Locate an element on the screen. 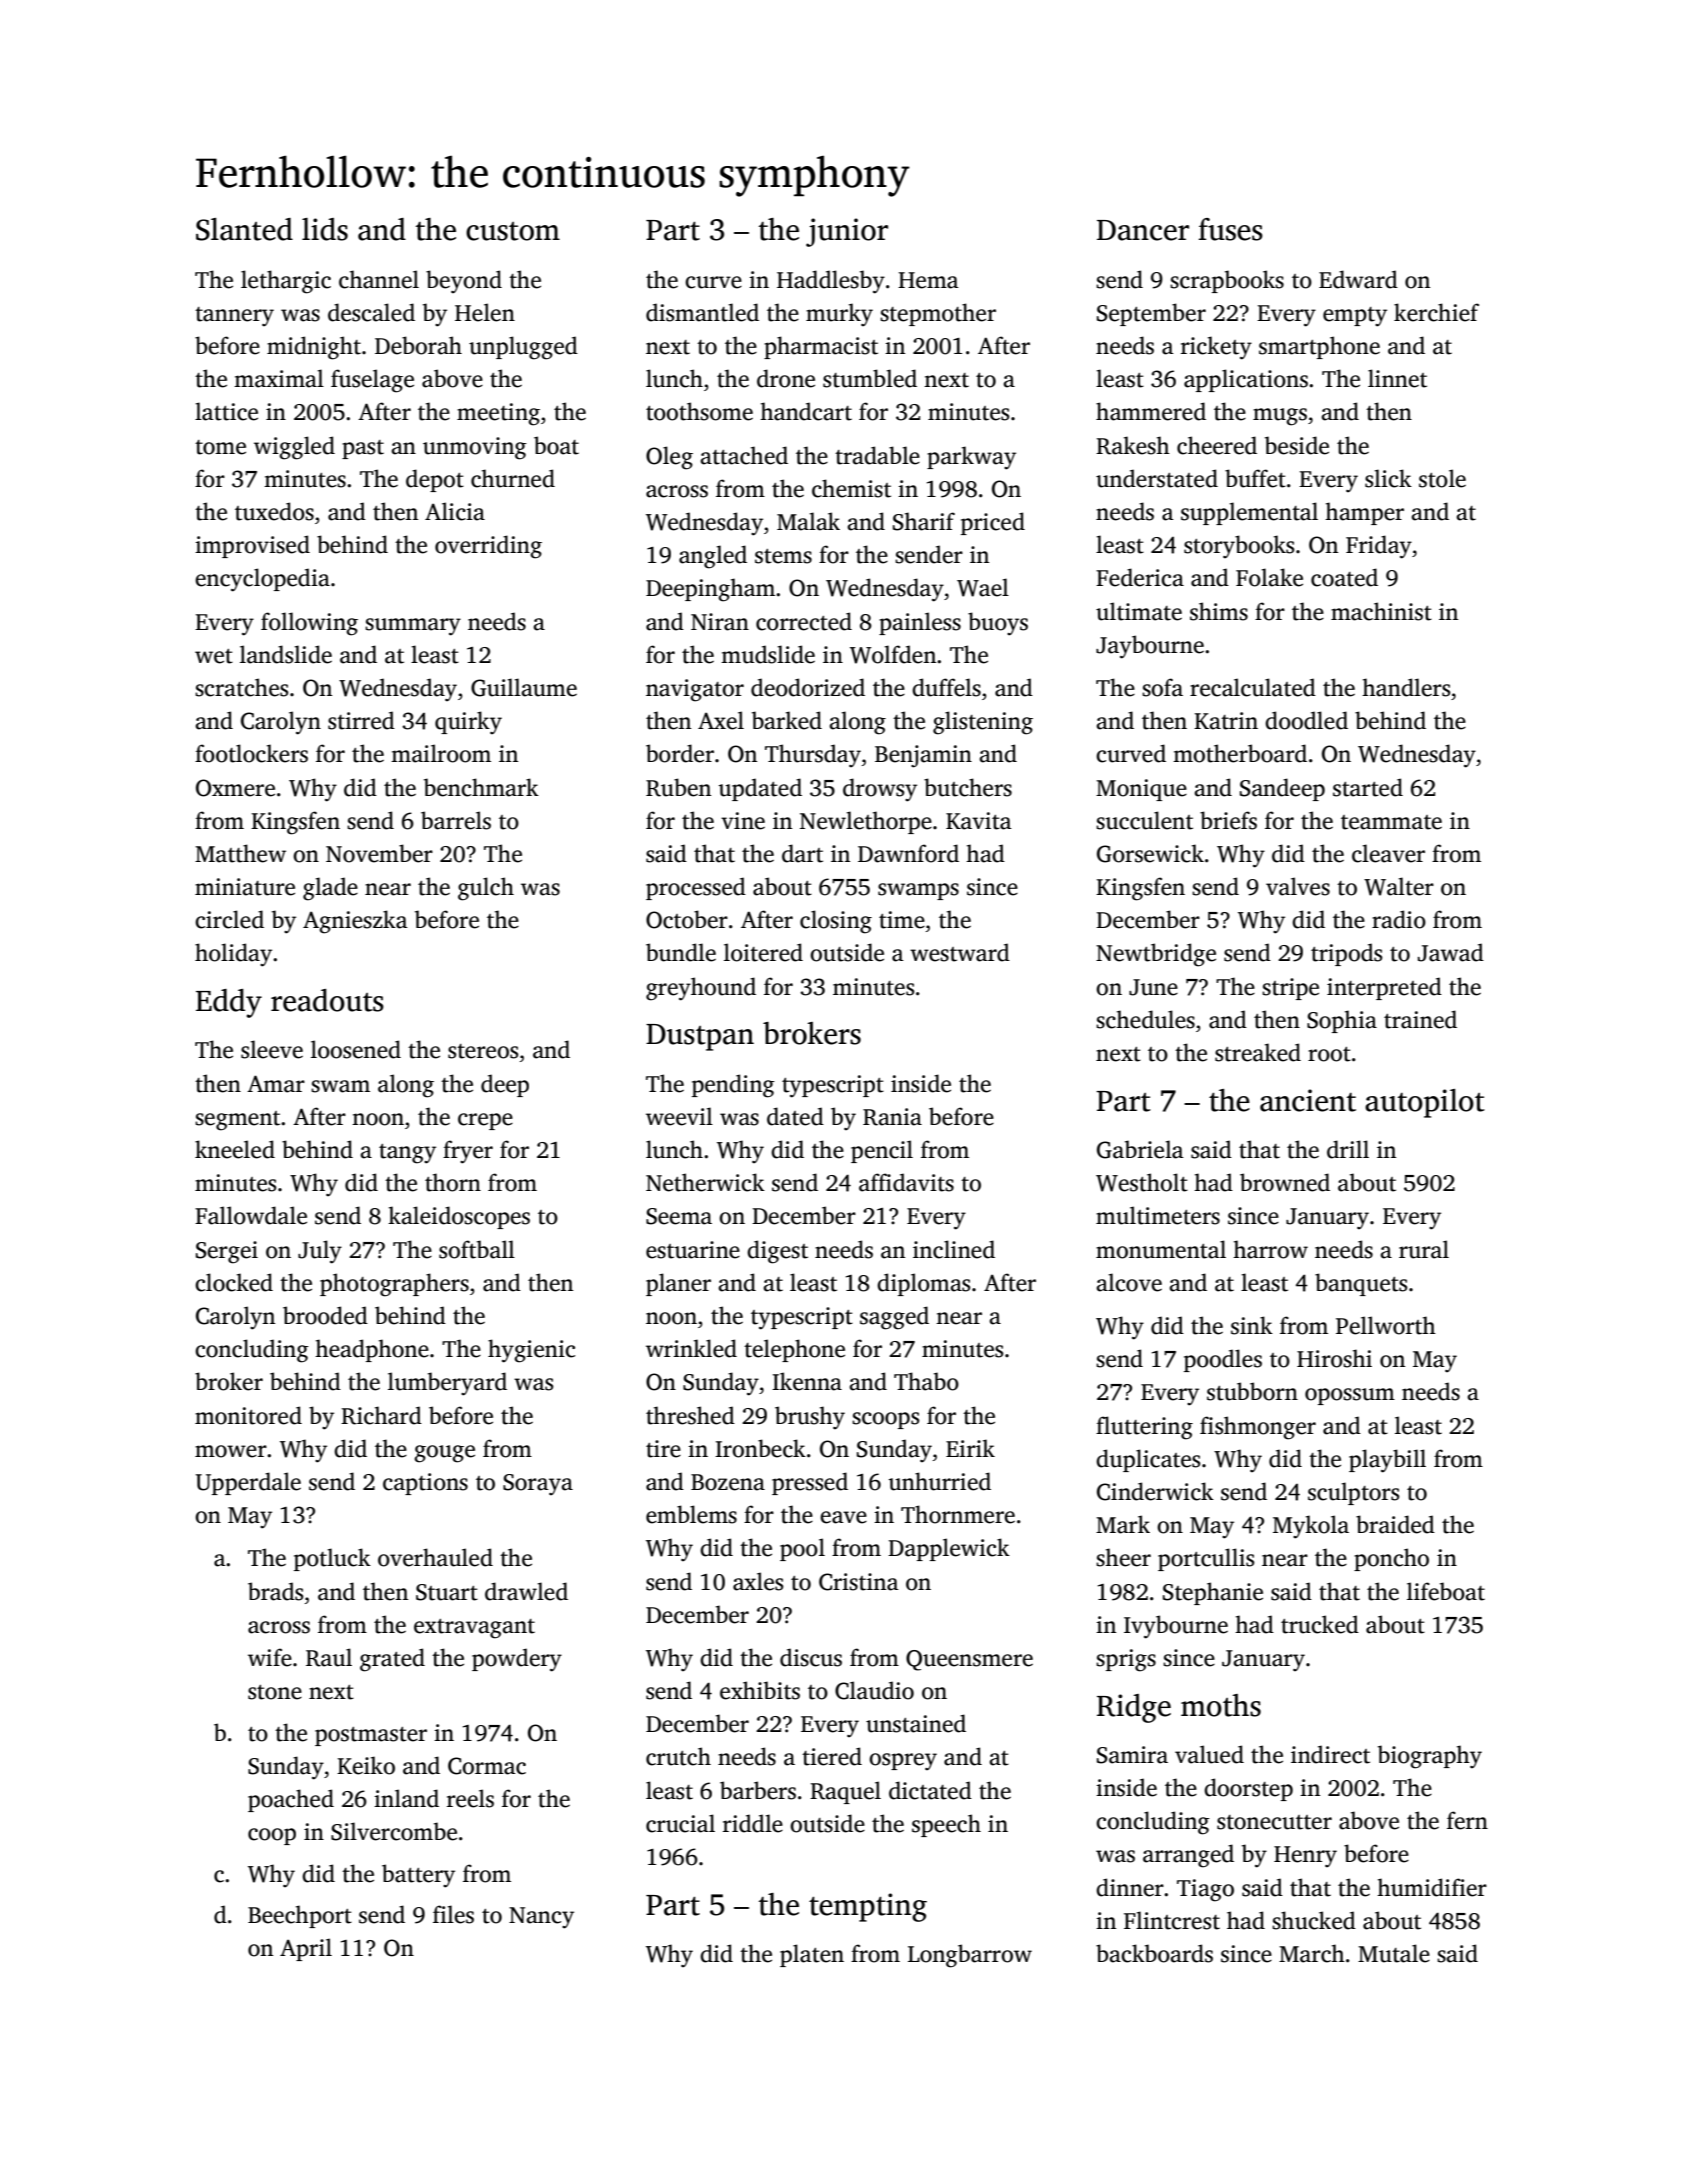  readouts is located at coordinates (327, 1000).
